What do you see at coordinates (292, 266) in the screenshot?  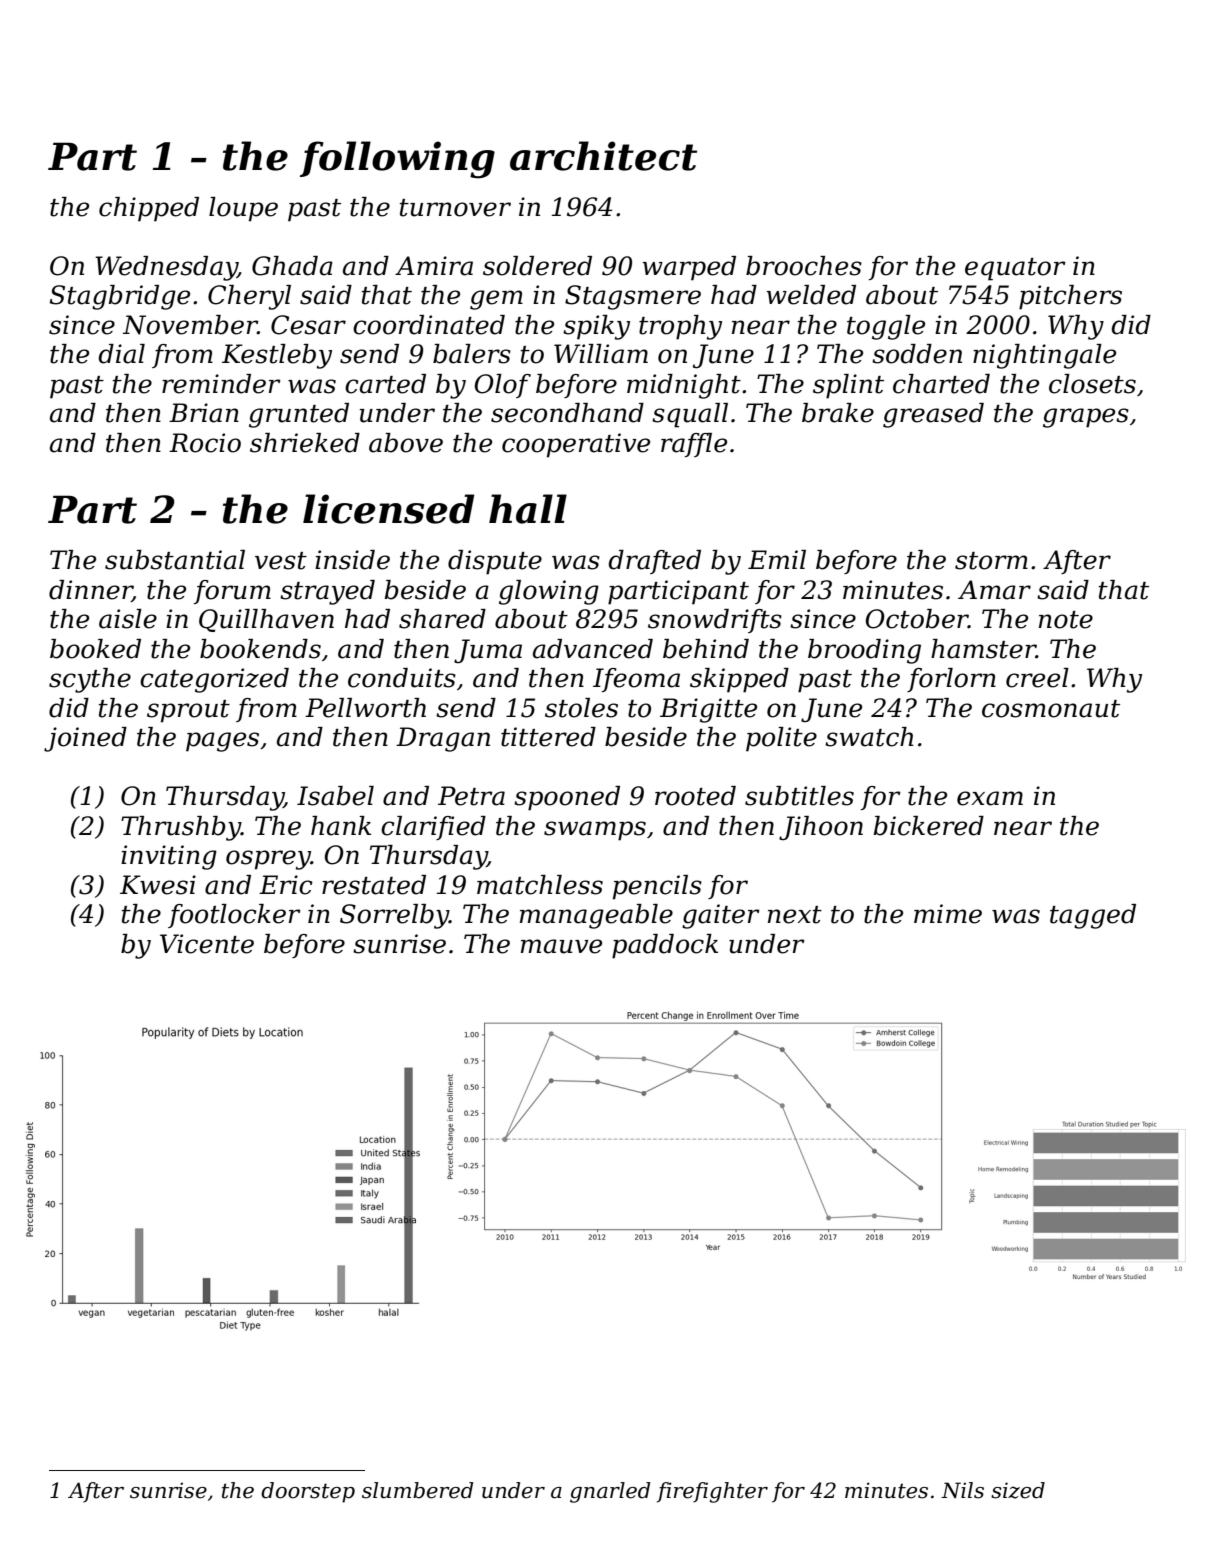 I see `Ghada` at bounding box center [292, 266].
